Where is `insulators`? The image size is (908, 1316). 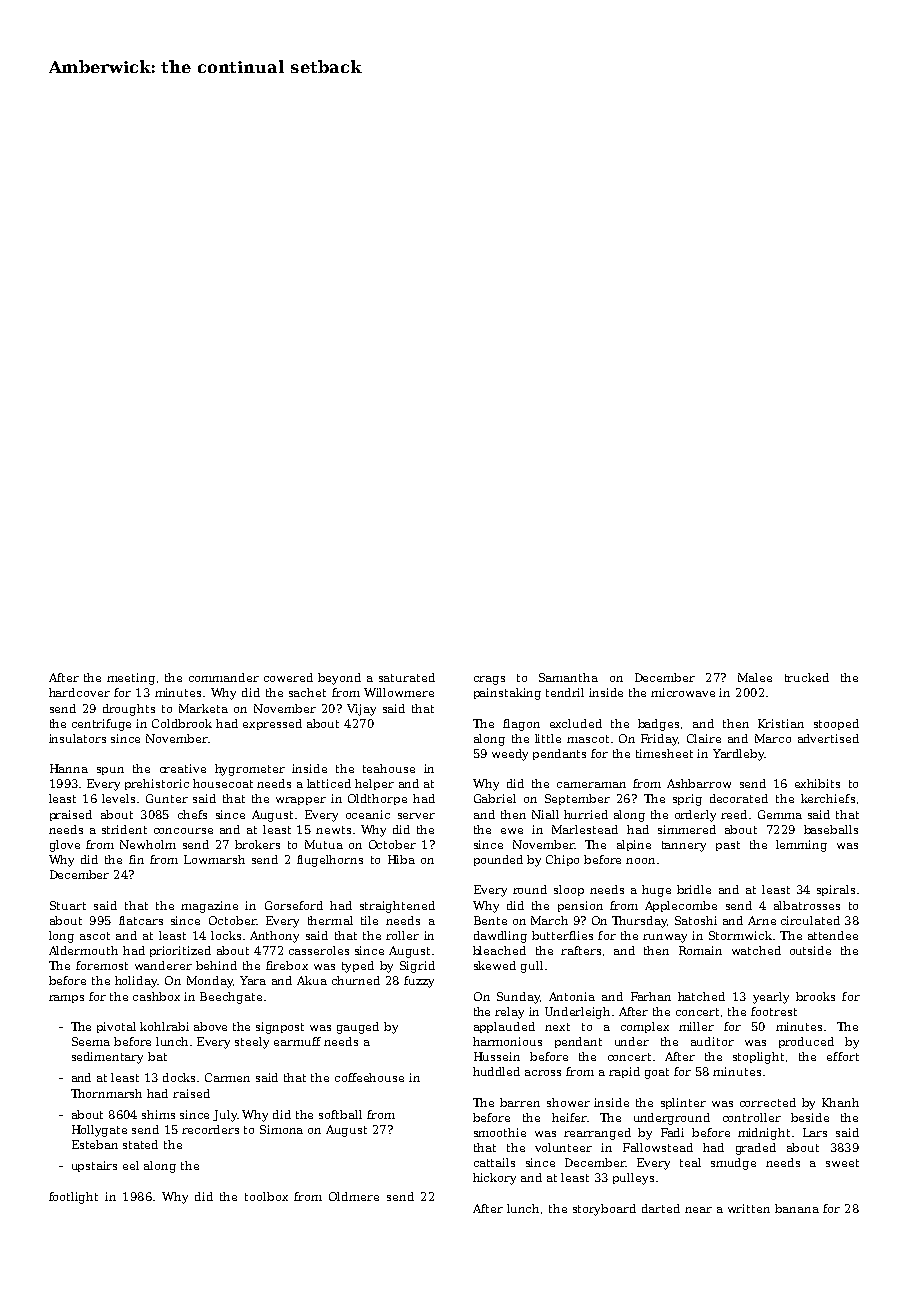 insulators is located at coordinates (77, 738).
